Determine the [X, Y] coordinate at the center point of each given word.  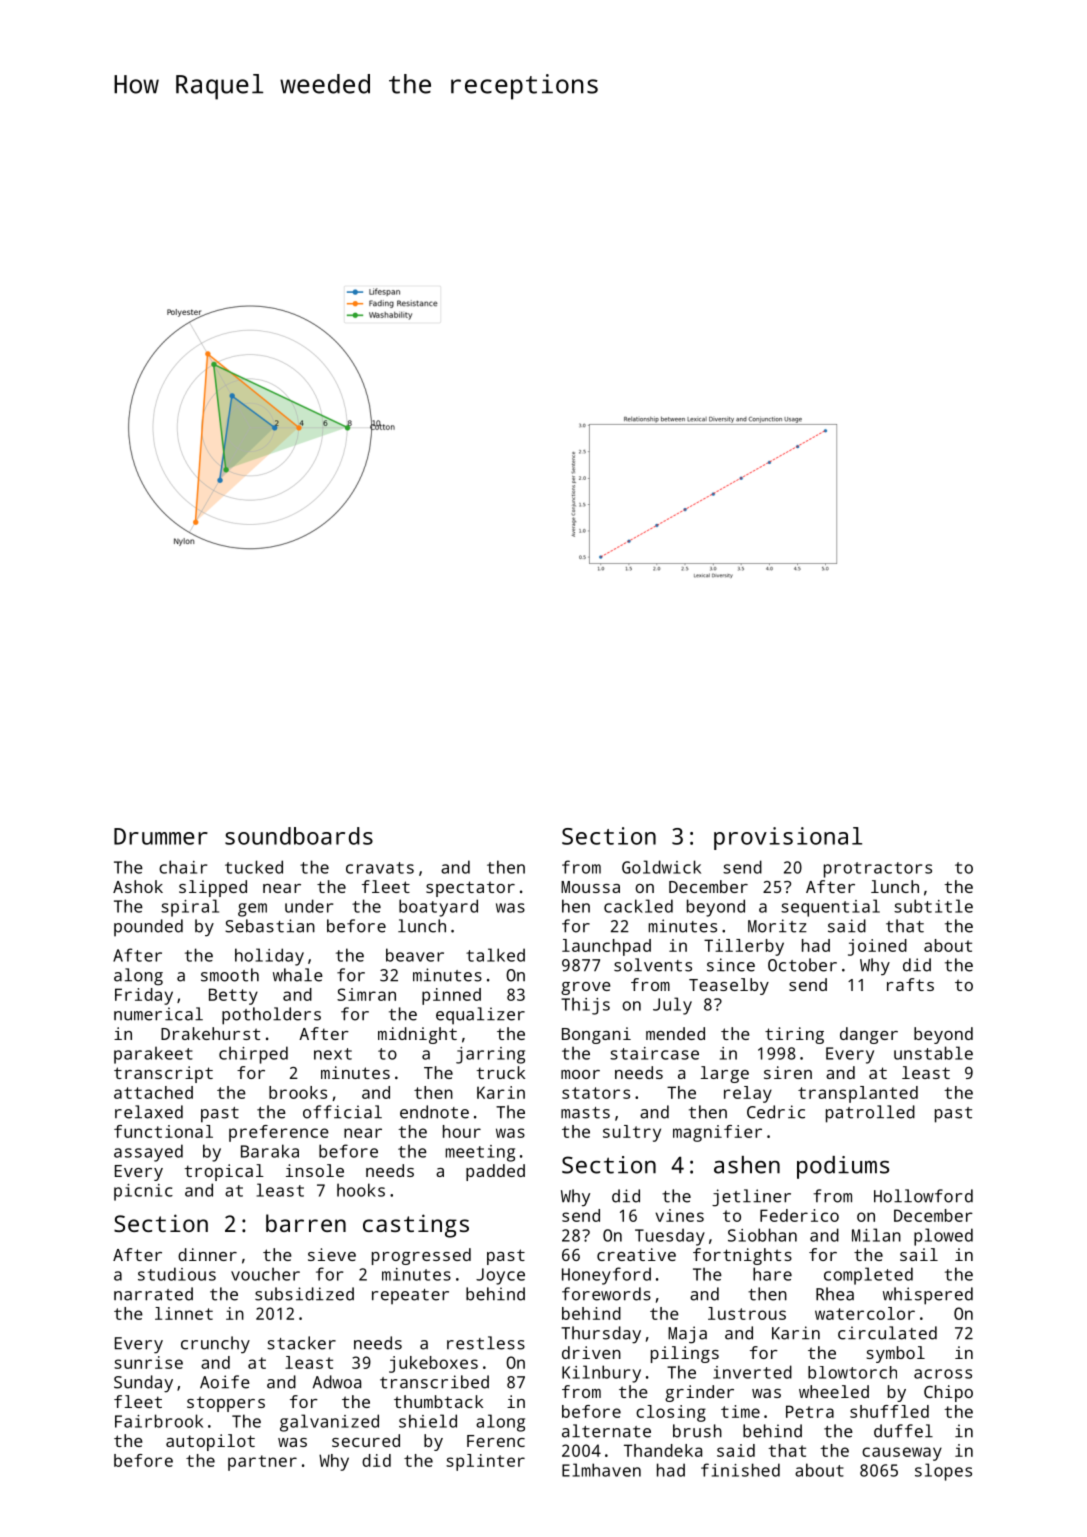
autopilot [210, 1442]
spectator [470, 889]
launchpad [606, 947]
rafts [910, 984]
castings [416, 1226]
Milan [876, 1235]
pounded [148, 927]
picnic [143, 1192]
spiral [190, 908]
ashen [747, 1165]
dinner [207, 1254]
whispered [928, 1296]
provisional [788, 838]
